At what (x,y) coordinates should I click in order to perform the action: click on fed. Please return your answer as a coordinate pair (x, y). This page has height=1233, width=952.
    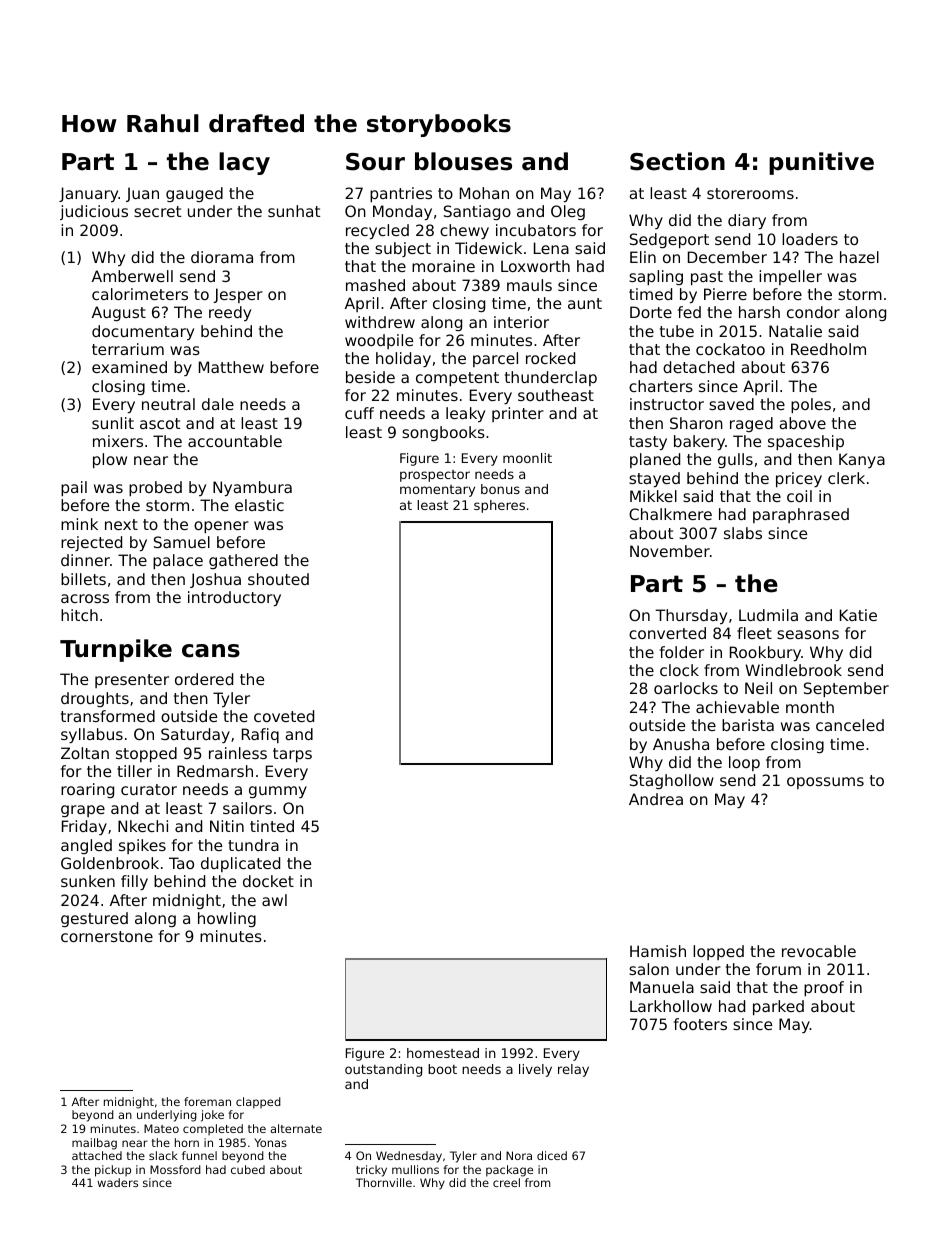
    Looking at the image, I should click on (689, 312).
